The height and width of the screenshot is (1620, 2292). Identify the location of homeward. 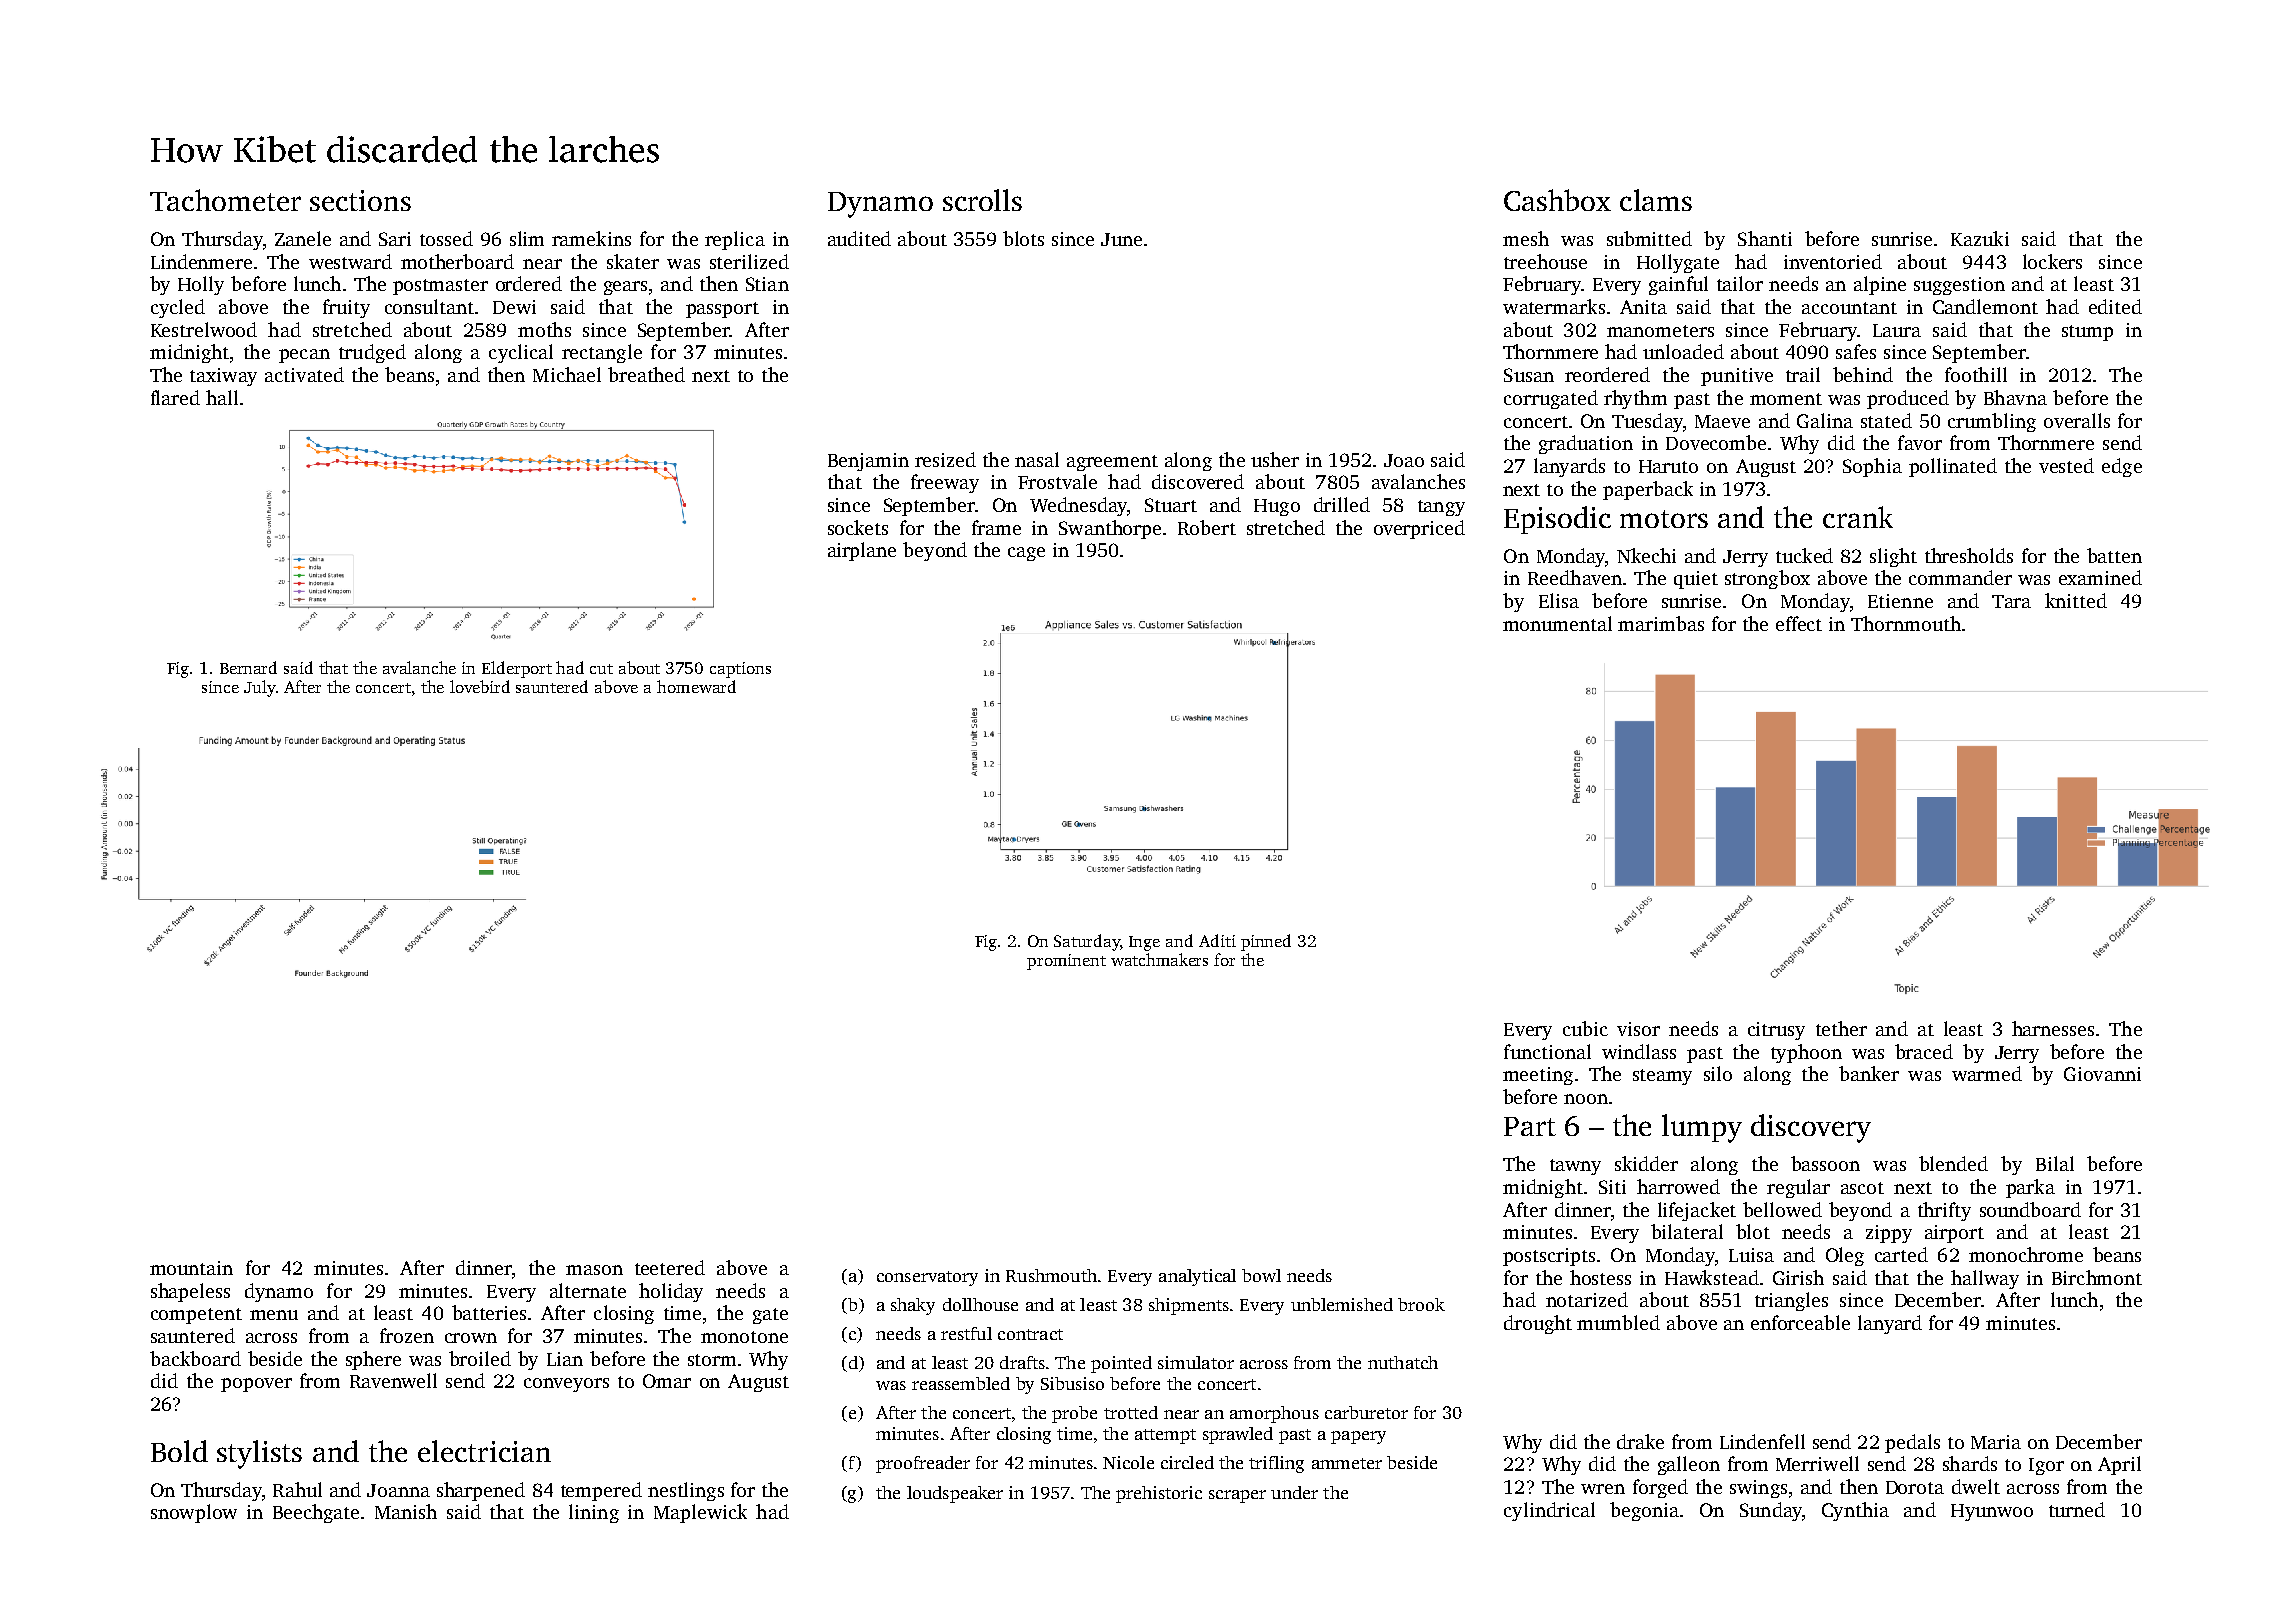
(696, 686).
